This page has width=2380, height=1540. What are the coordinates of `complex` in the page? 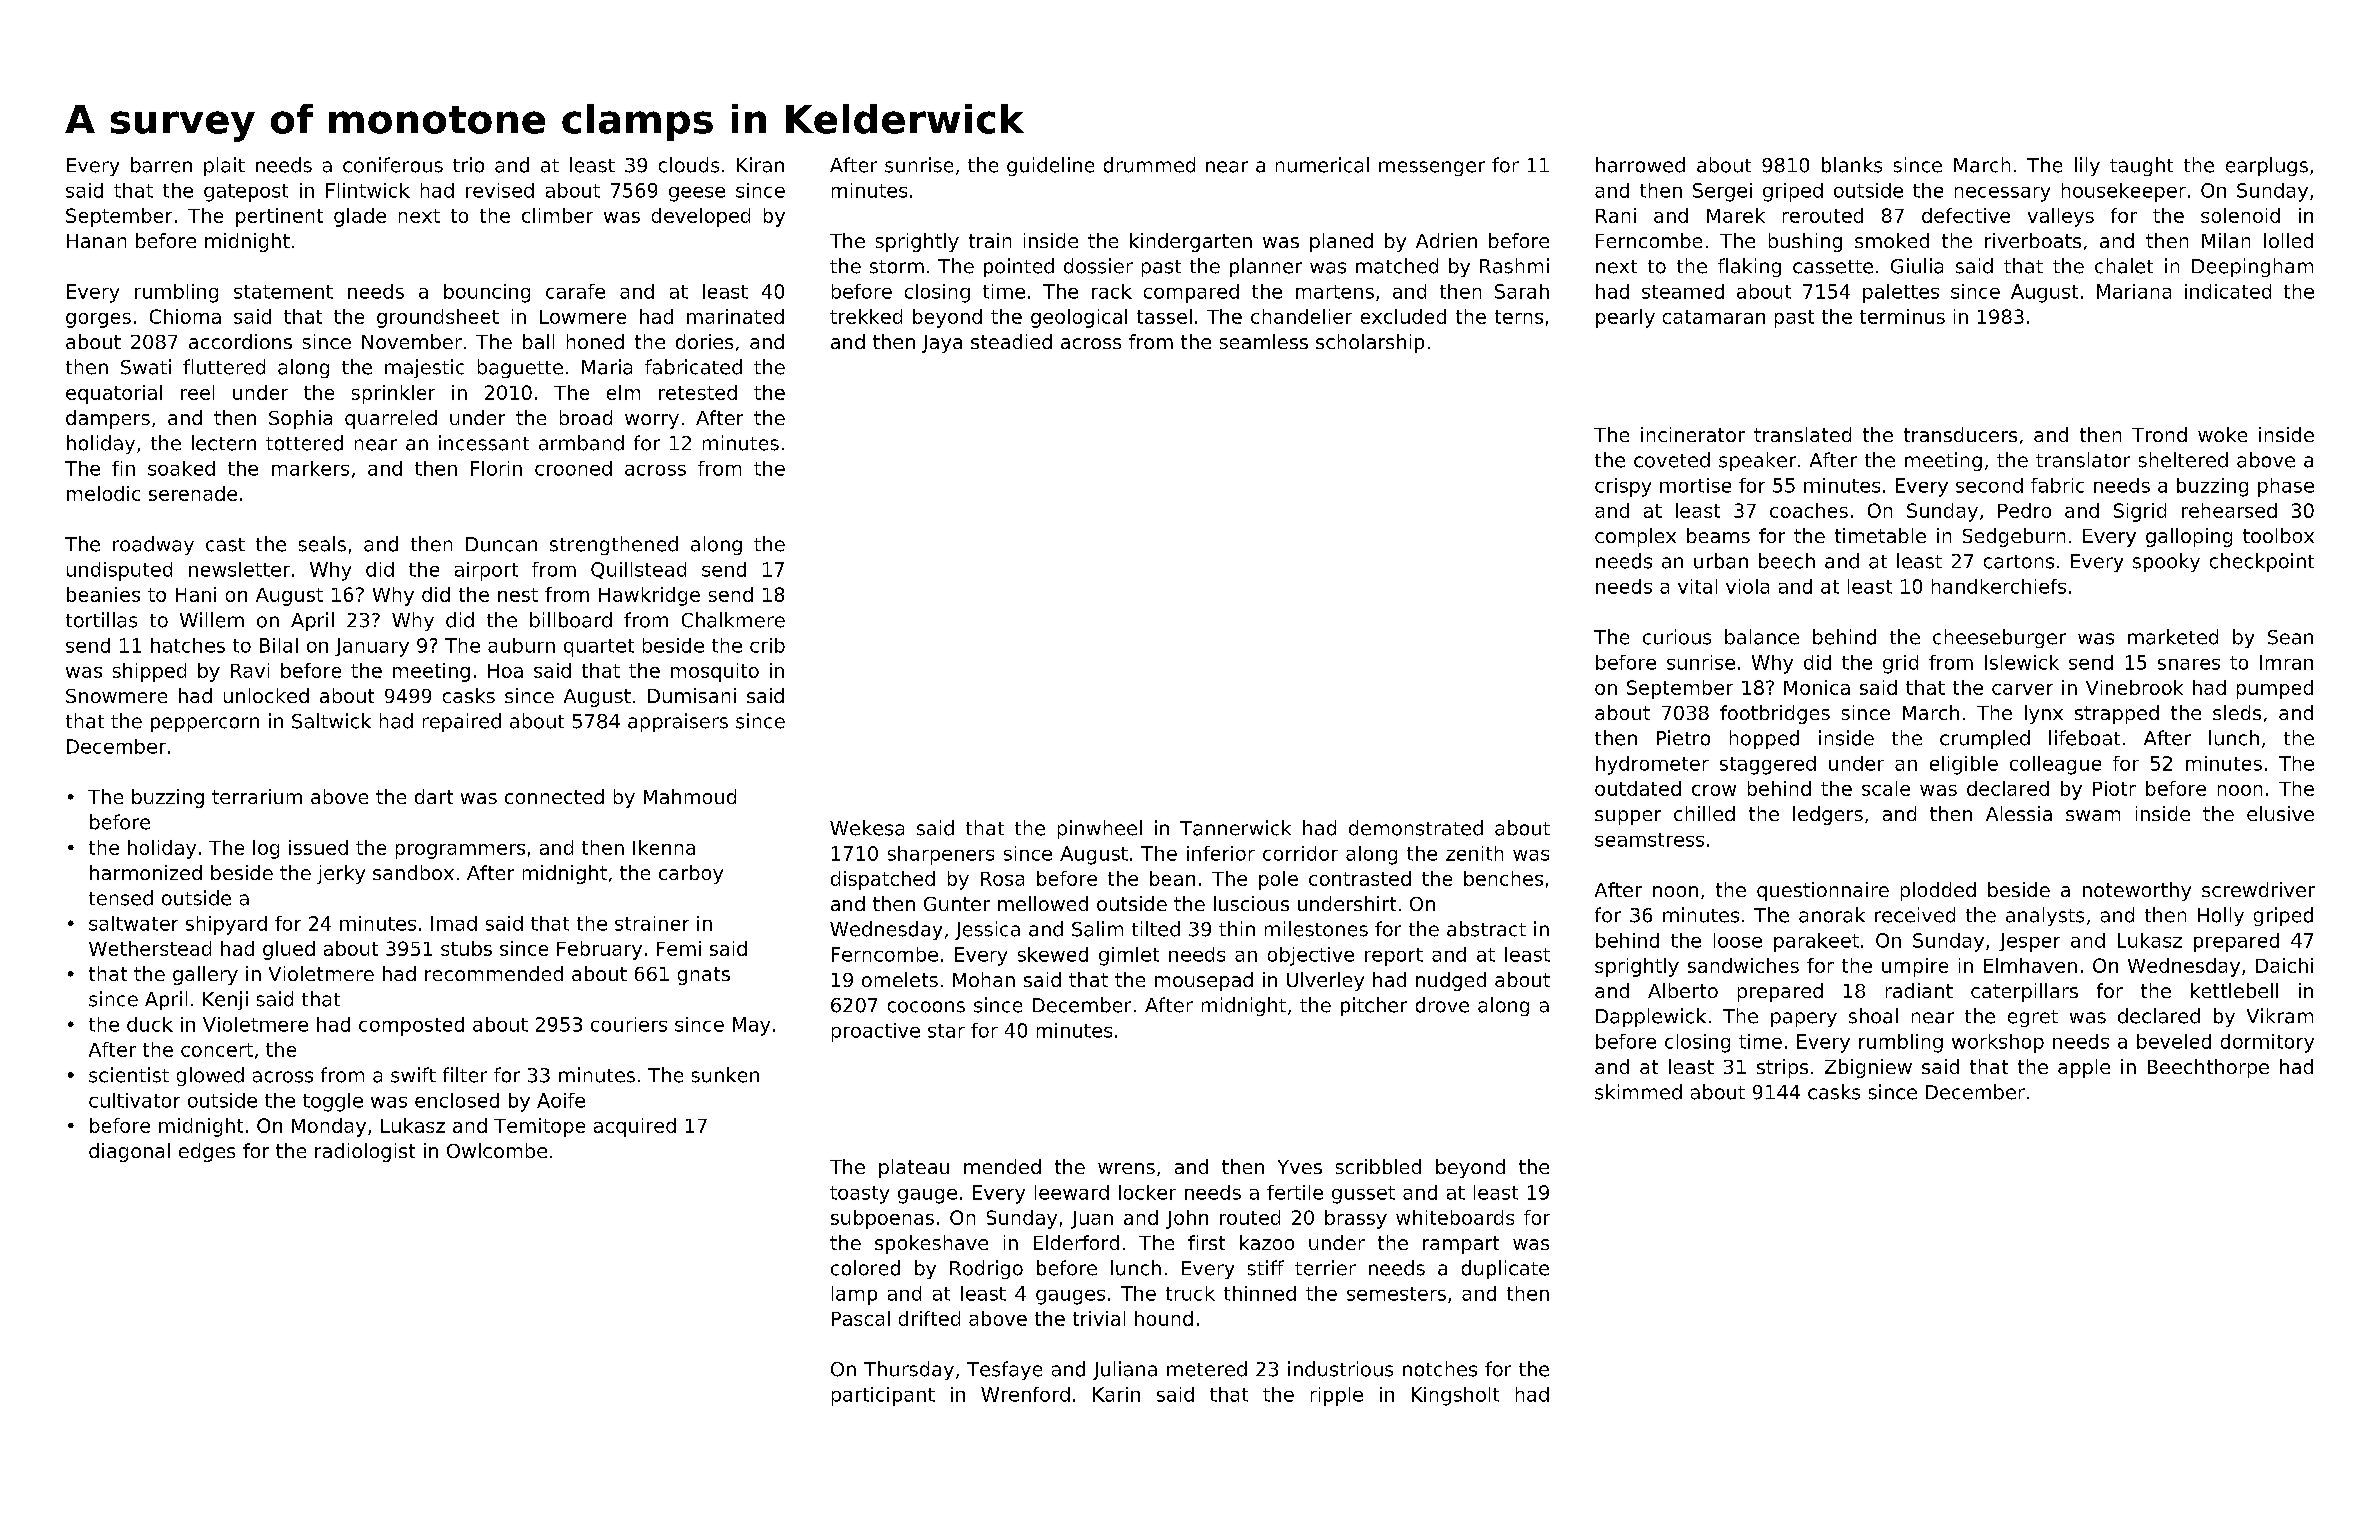 It's located at (1635, 537).
